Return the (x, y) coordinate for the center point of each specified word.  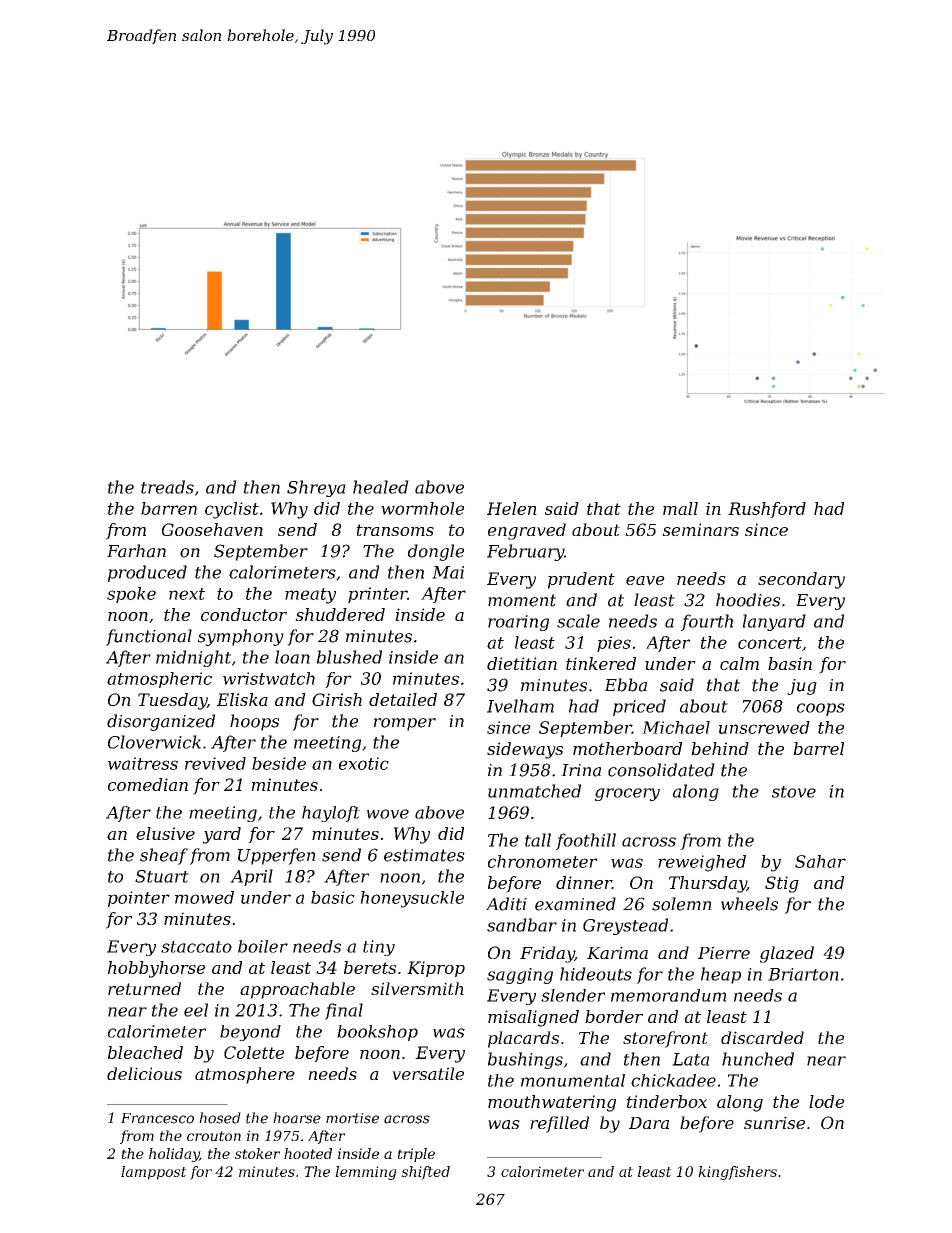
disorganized (161, 722)
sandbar (522, 925)
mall (680, 508)
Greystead (626, 926)
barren (169, 508)
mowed (204, 897)
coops (821, 709)
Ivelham (520, 706)
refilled (559, 1124)
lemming (366, 1173)
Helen (512, 508)
